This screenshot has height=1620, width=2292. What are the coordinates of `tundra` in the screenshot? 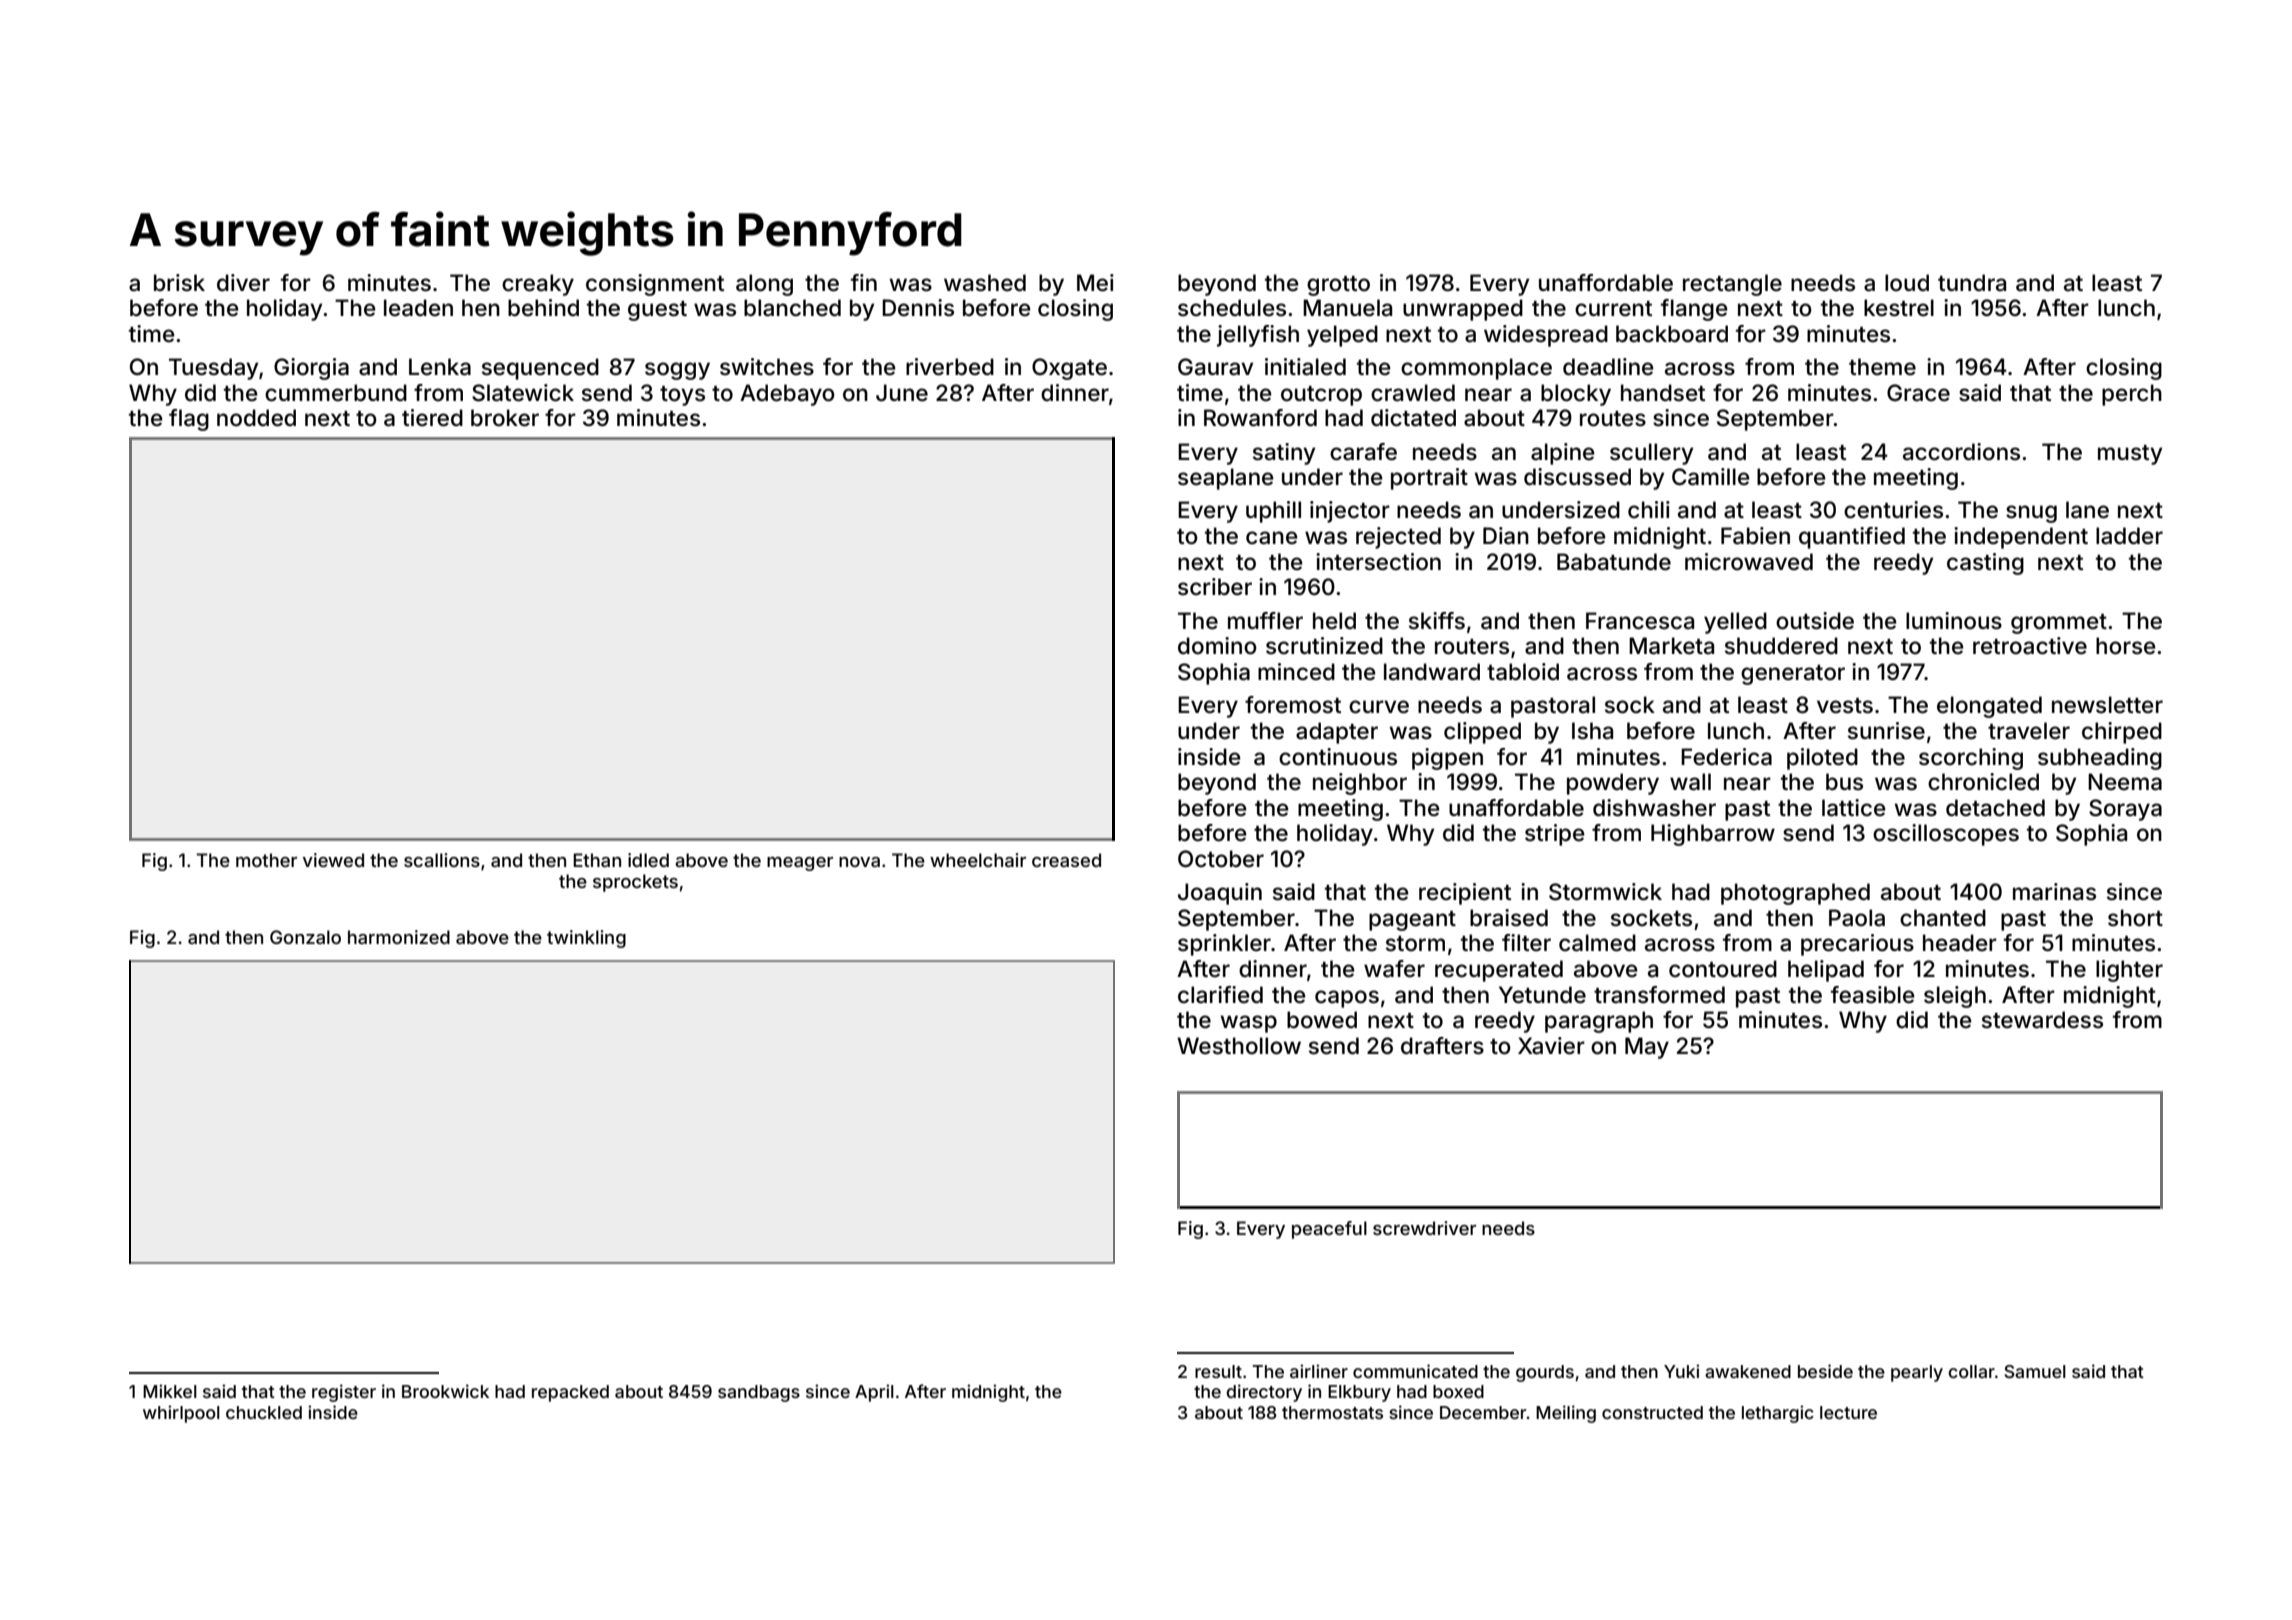 It's located at (1972, 283).
